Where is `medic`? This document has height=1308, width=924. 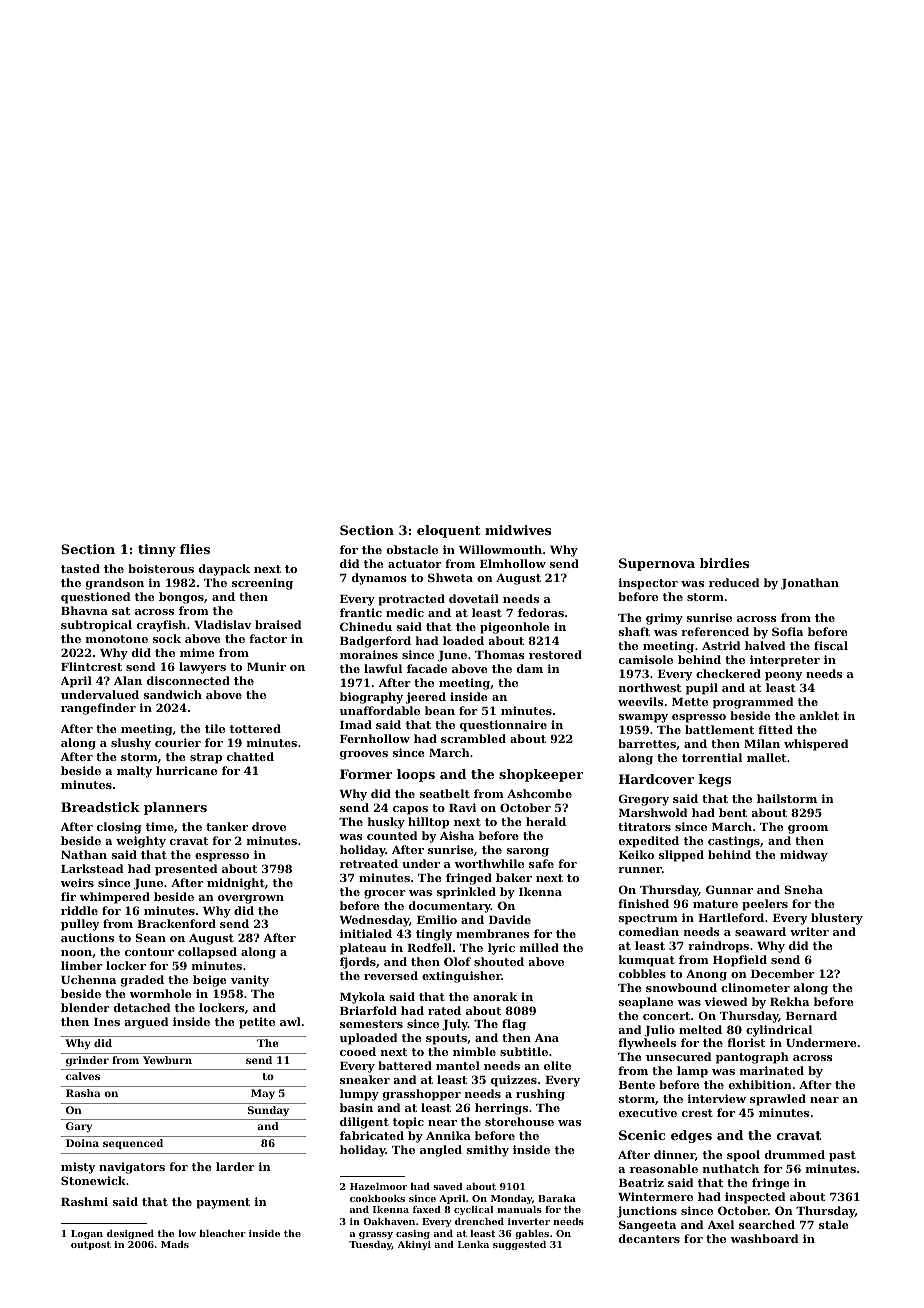
medic is located at coordinates (405, 612).
